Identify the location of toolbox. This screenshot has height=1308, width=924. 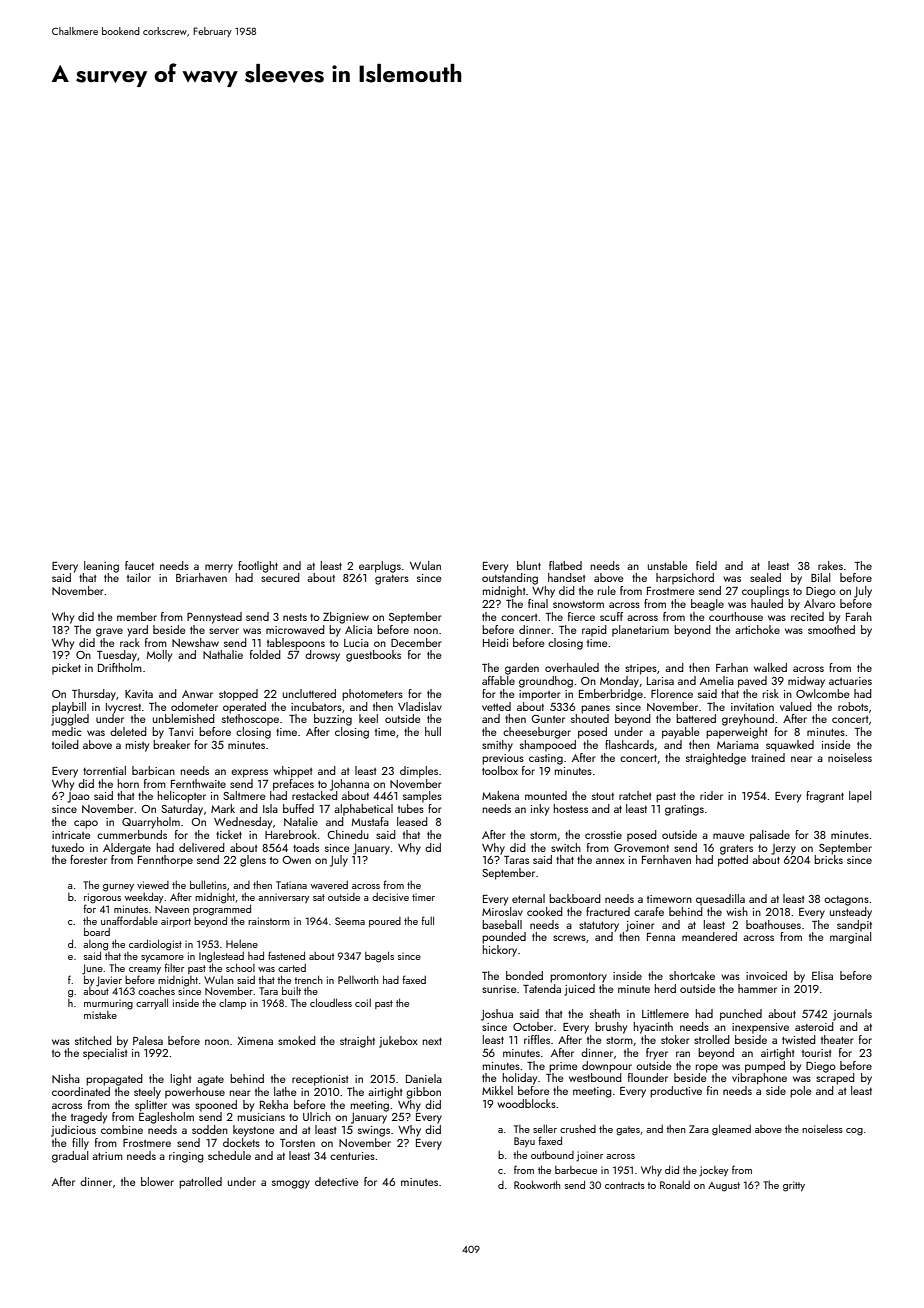
(500, 770).
